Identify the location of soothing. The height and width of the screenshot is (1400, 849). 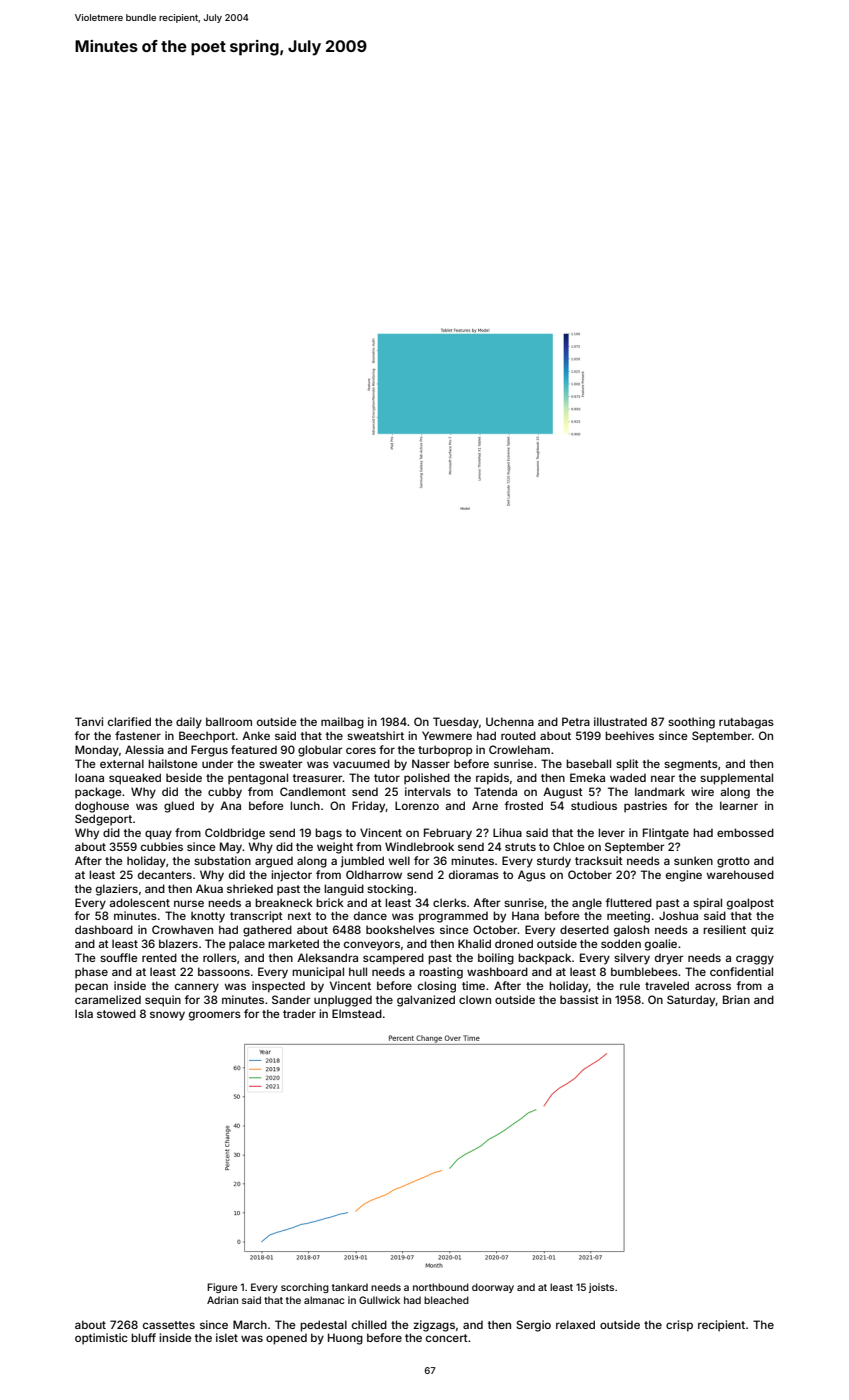
(691, 723).
